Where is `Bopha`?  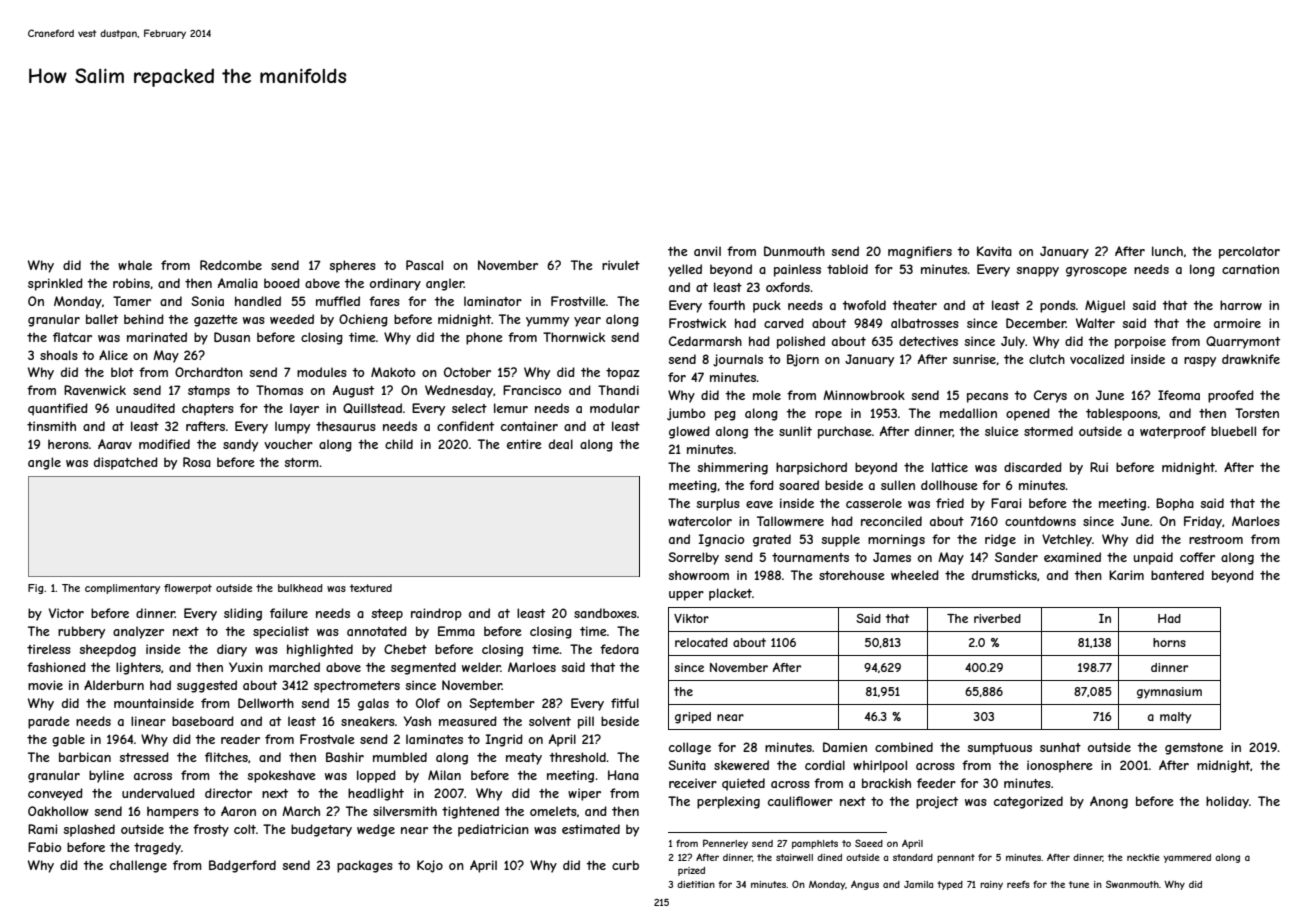 Bopha is located at coordinates (1175, 504).
